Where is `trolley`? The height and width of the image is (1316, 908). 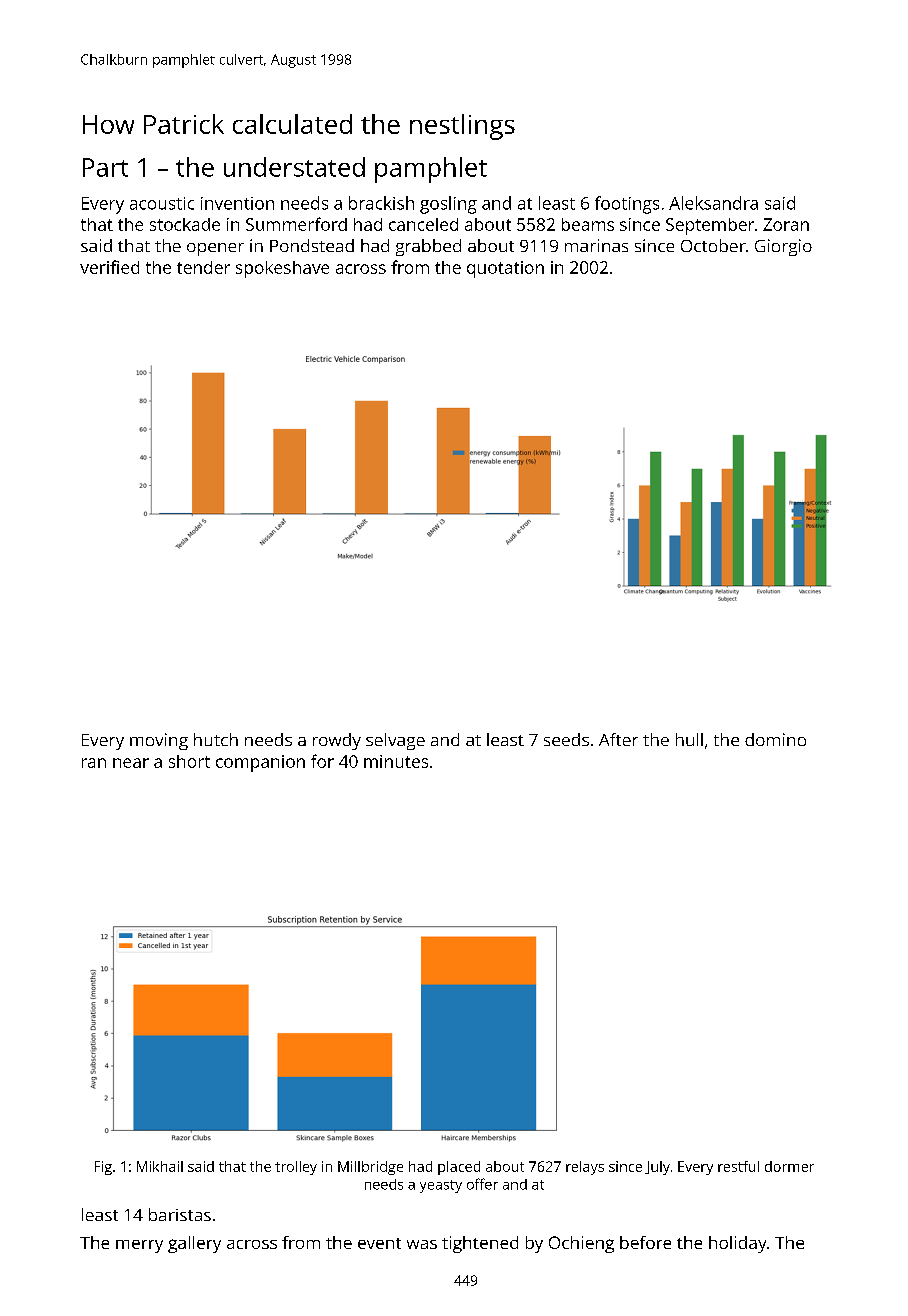 trolley is located at coordinates (296, 1168).
